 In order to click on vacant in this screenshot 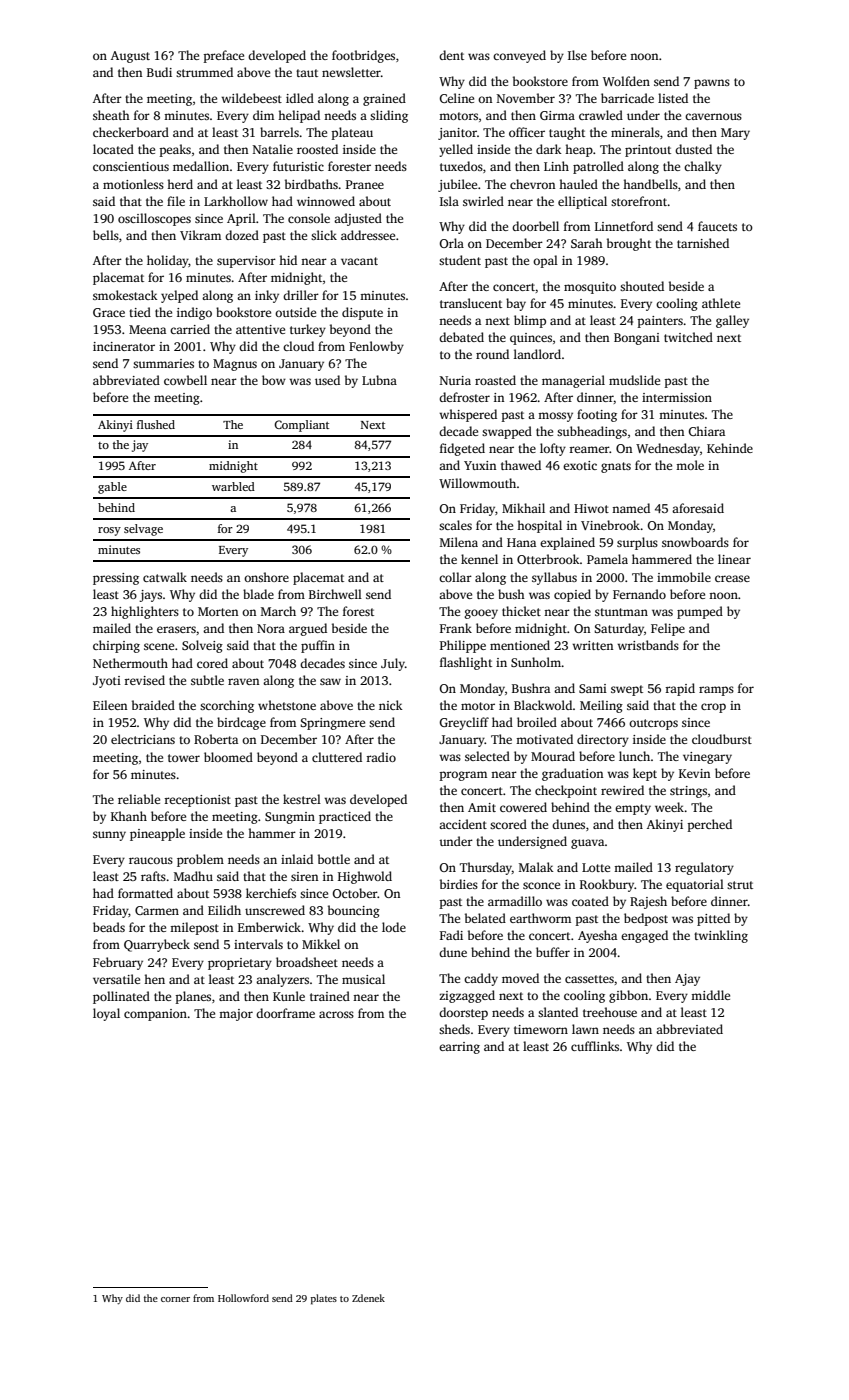, I will do `click(359, 261)`.
